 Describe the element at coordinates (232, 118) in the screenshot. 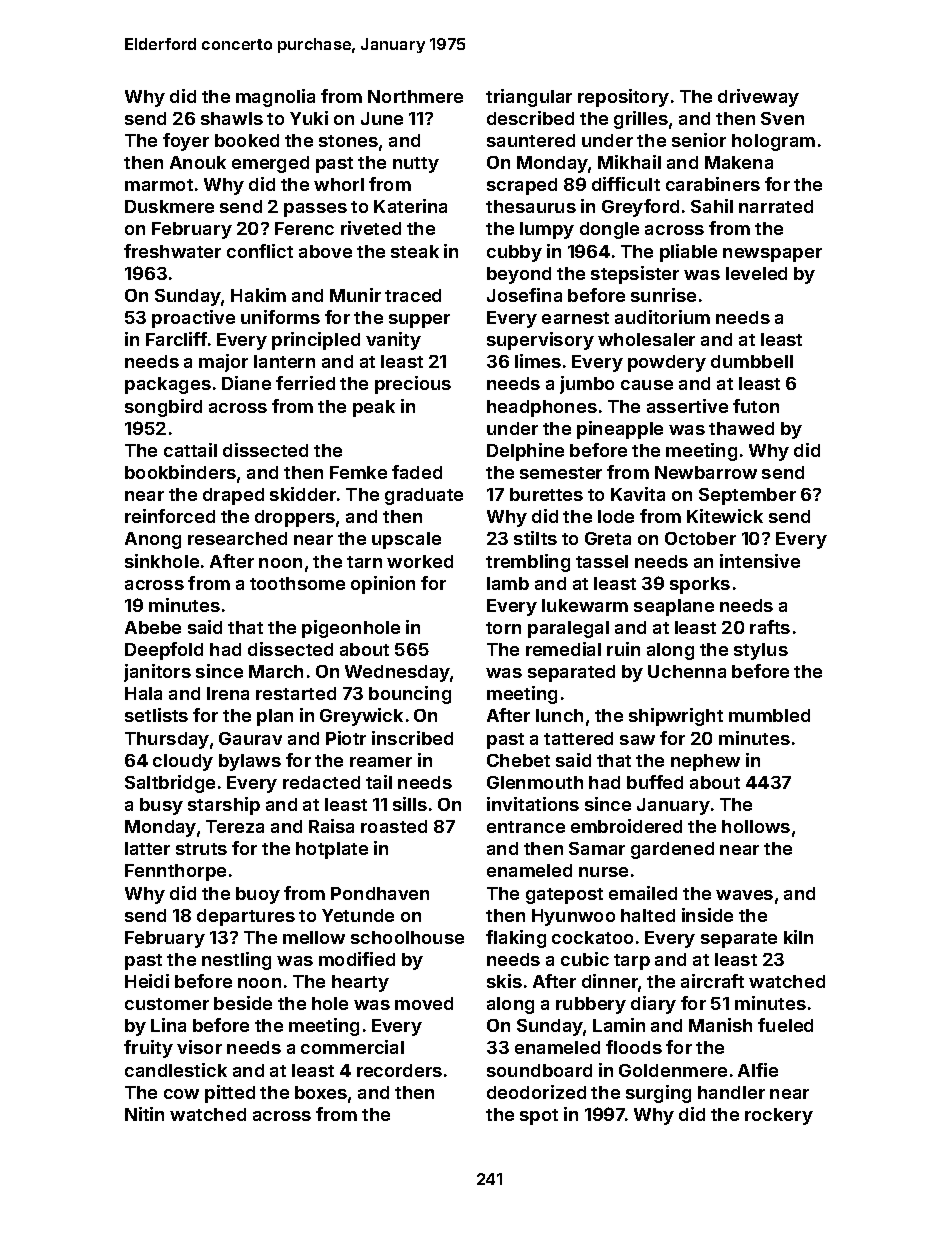

I see `shawls` at that location.
